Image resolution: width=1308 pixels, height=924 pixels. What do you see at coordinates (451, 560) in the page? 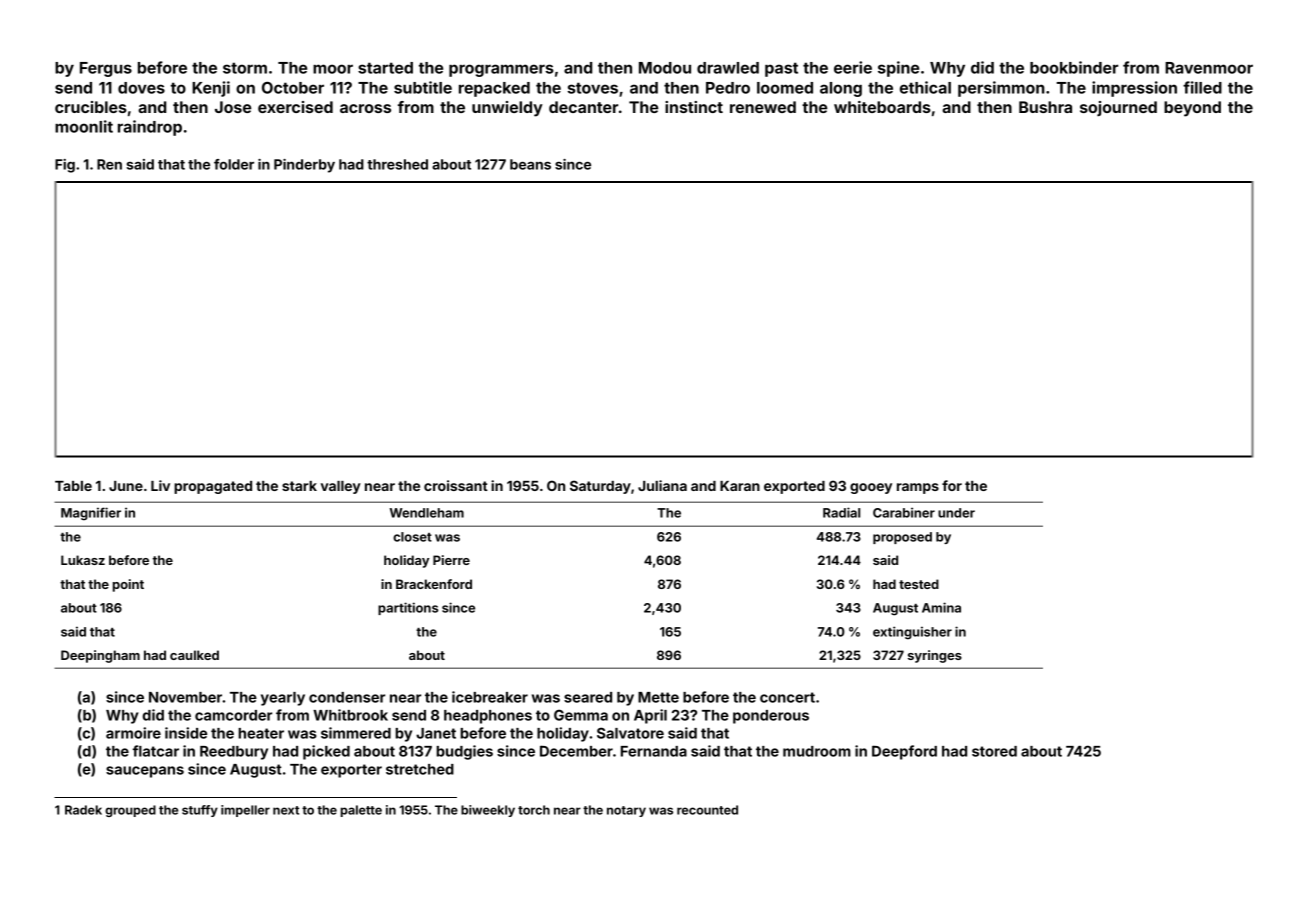
I see `Pierre` at bounding box center [451, 560].
